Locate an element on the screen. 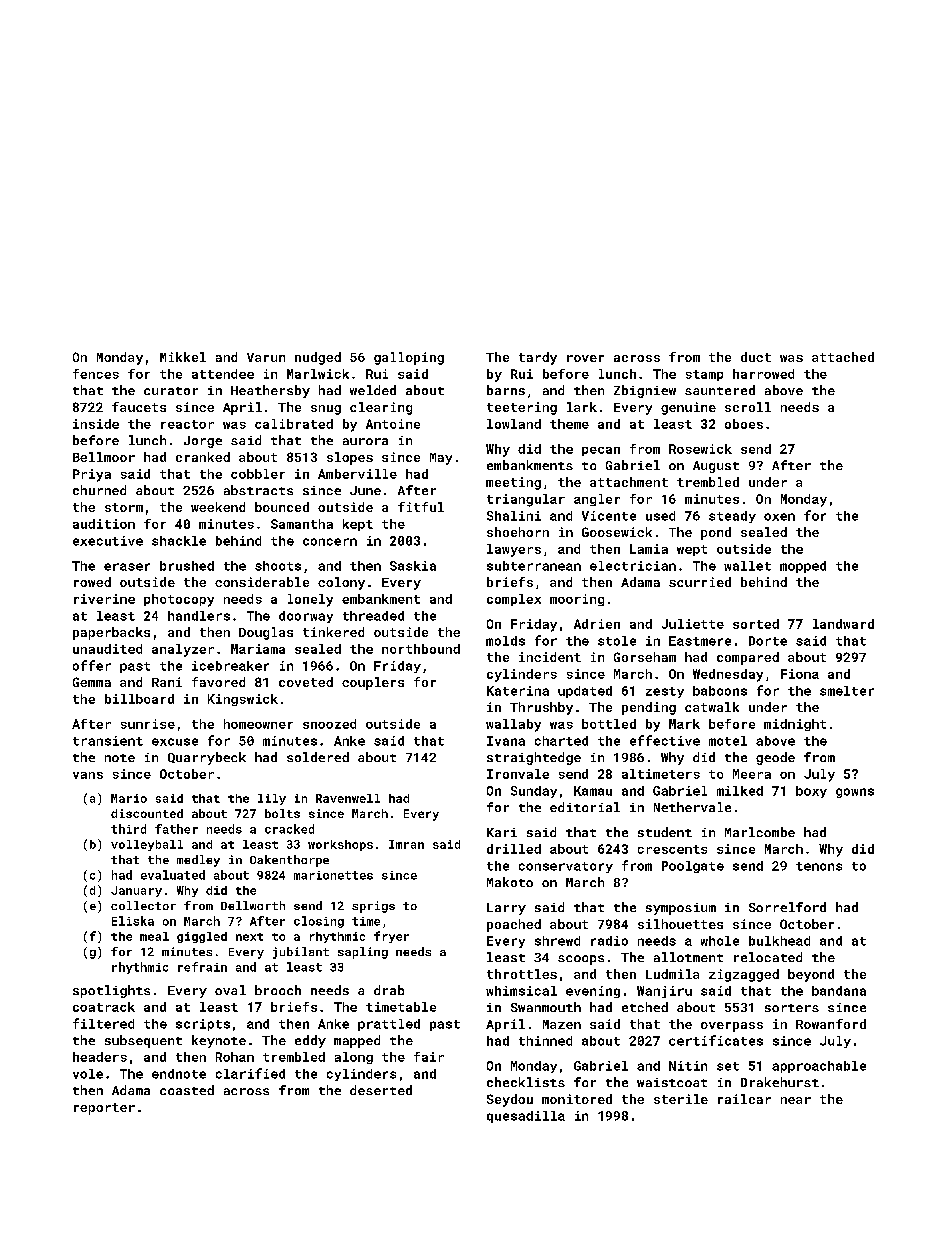 The height and width of the screenshot is (1233, 952). oboes is located at coordinates (744, 424).
